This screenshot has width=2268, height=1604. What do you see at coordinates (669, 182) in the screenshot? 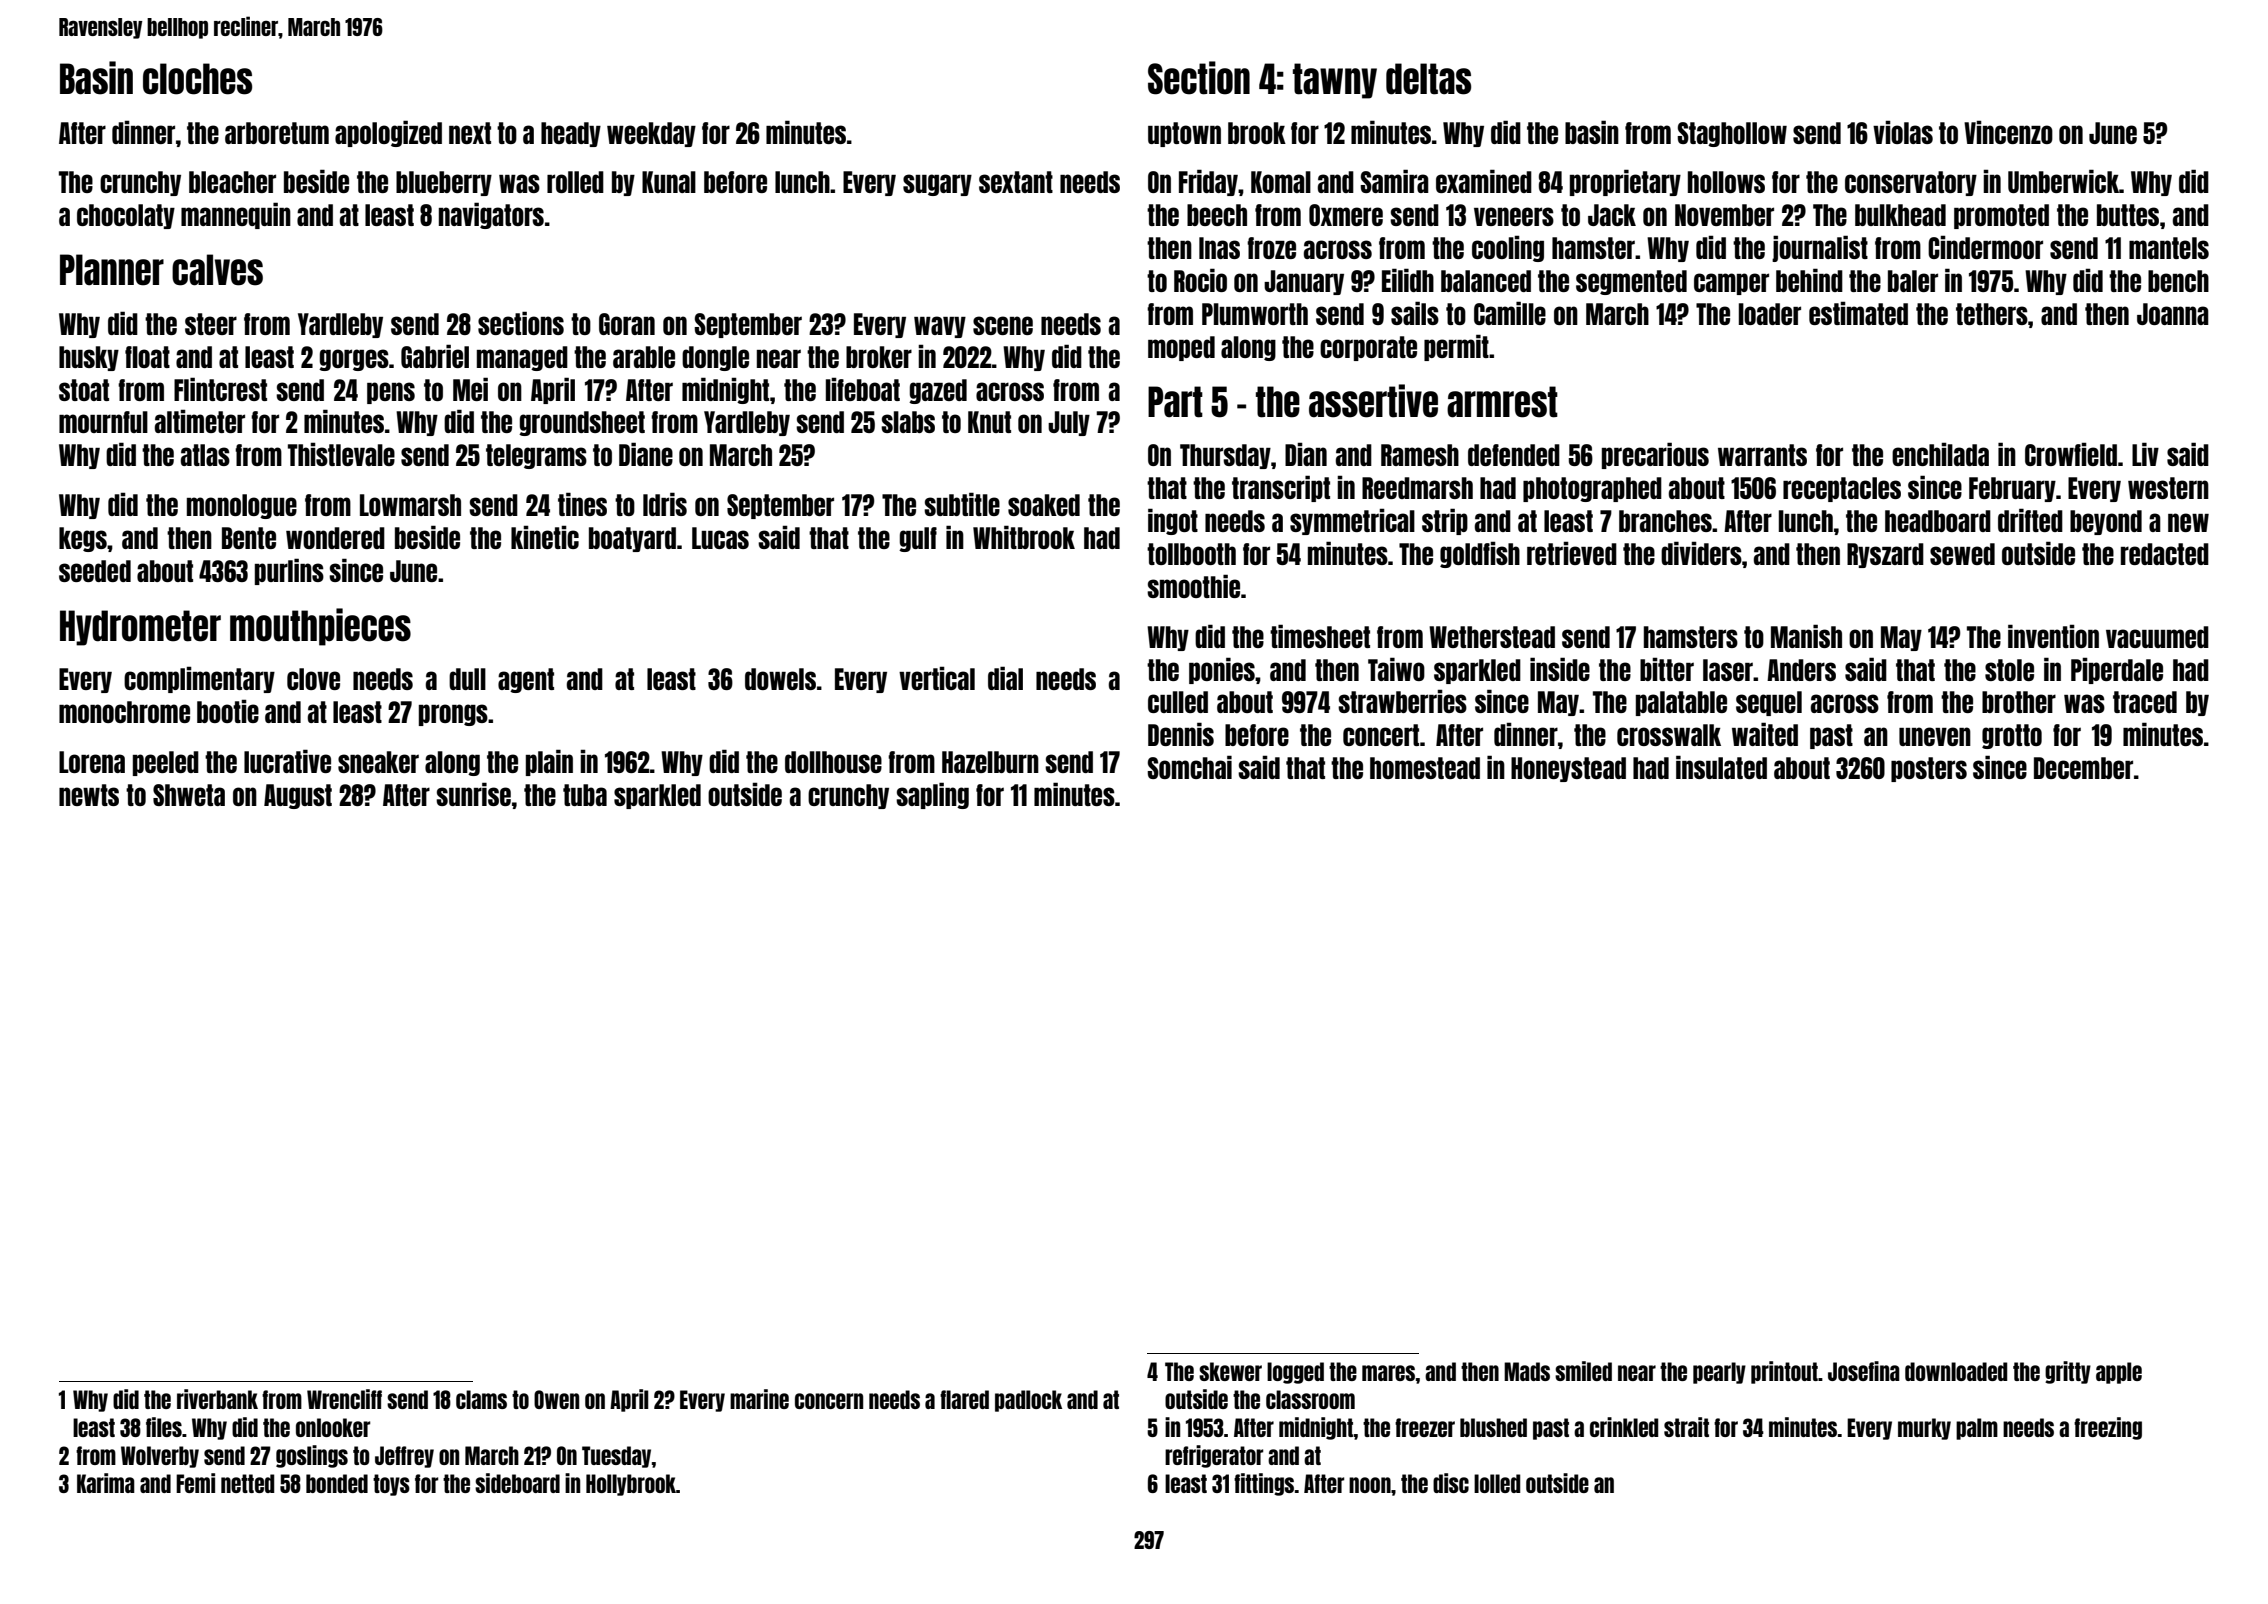
I see `Kunal` at bounding box center [669, 182].
